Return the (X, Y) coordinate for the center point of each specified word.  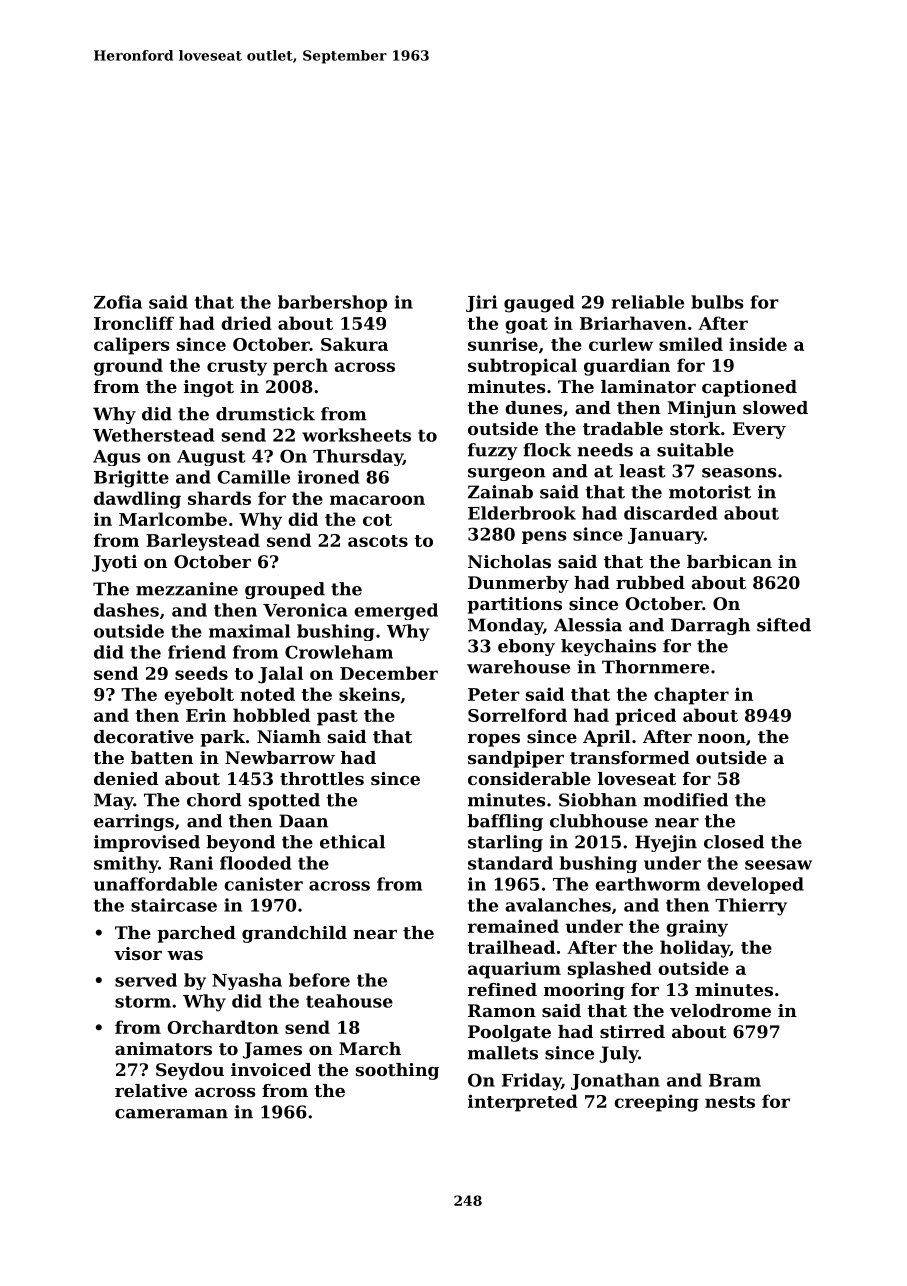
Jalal (280, 675)
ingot (209, 388)
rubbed (650, 582)
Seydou (190, 1071)
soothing (397, 1071)
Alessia (588, 625)
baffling (505, 822)
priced (645, 717)
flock (547, 450)
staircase (174, 905)
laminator (648, 386)
